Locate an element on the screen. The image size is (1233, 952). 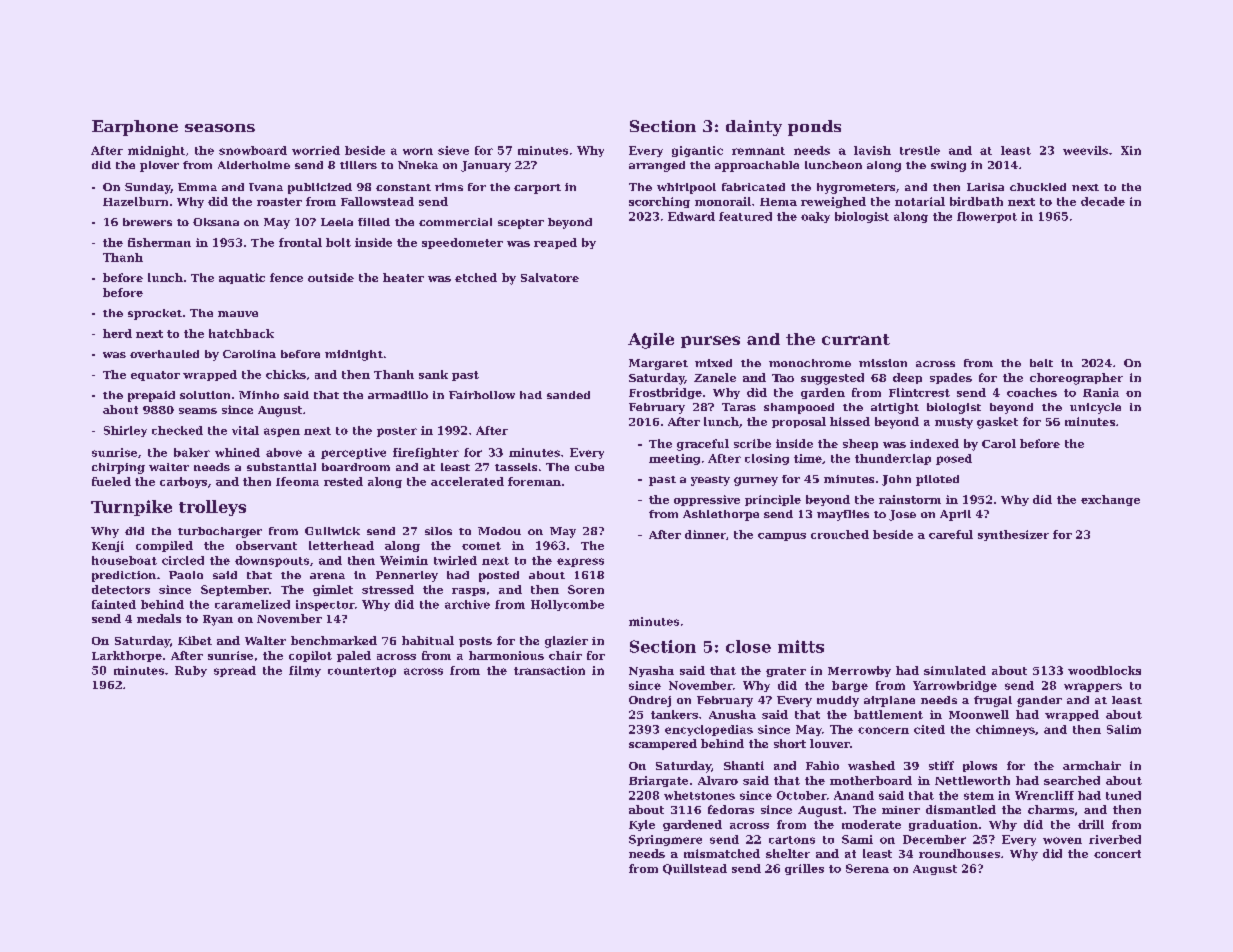
outside is located at coordinates (331, 277).
